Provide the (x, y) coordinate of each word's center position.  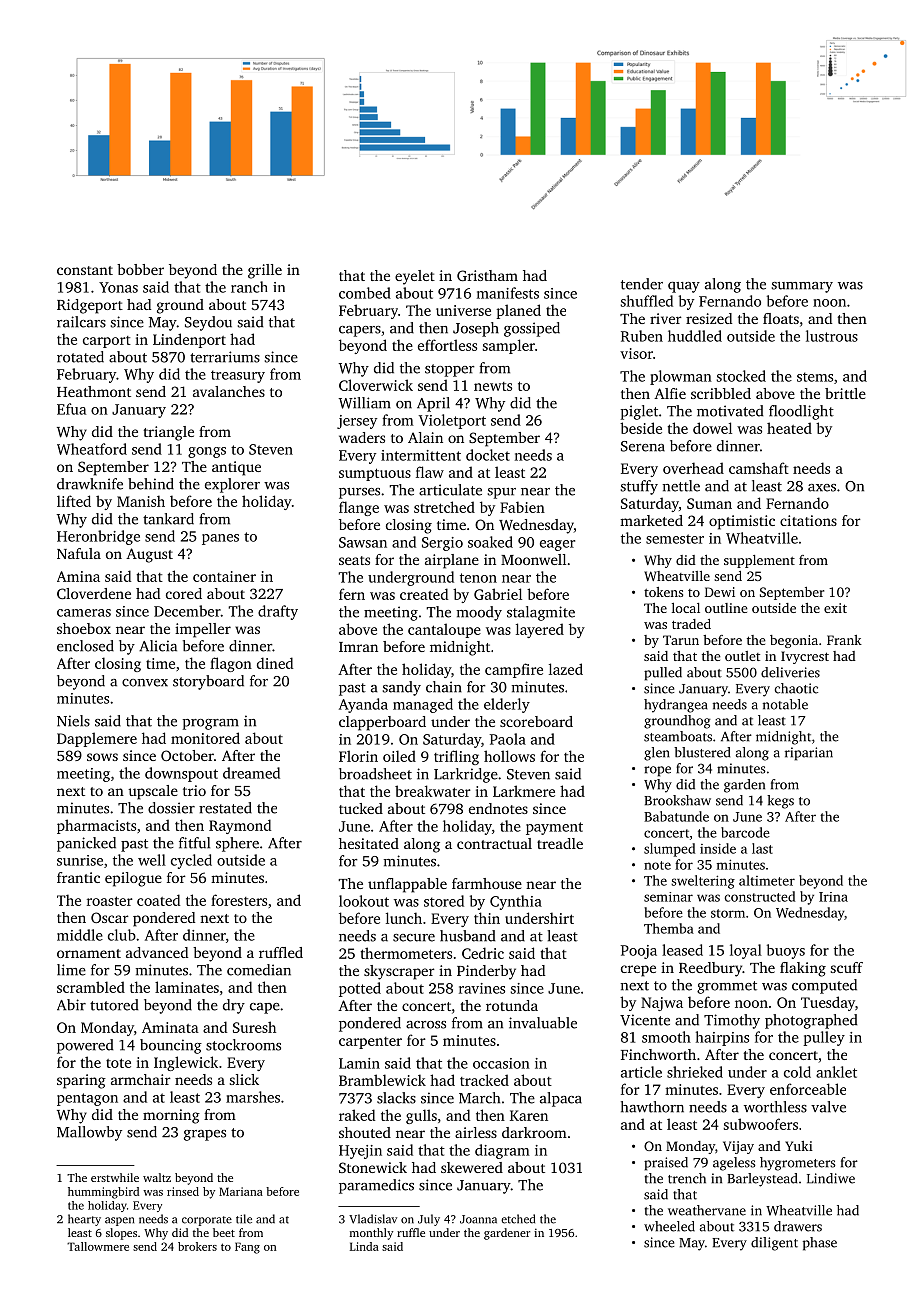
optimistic (742, 522)
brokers (197, 1246)
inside (718, 848)
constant (85, 270)
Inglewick (186, 1063)
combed (365, 293)
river (666, 318)
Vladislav (373, 1219)
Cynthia (516, 902)
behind (151, 484)
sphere (237, 844)
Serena (643, 446)
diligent (774, 1244)
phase (820, 1244)
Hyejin (360, 1152)
